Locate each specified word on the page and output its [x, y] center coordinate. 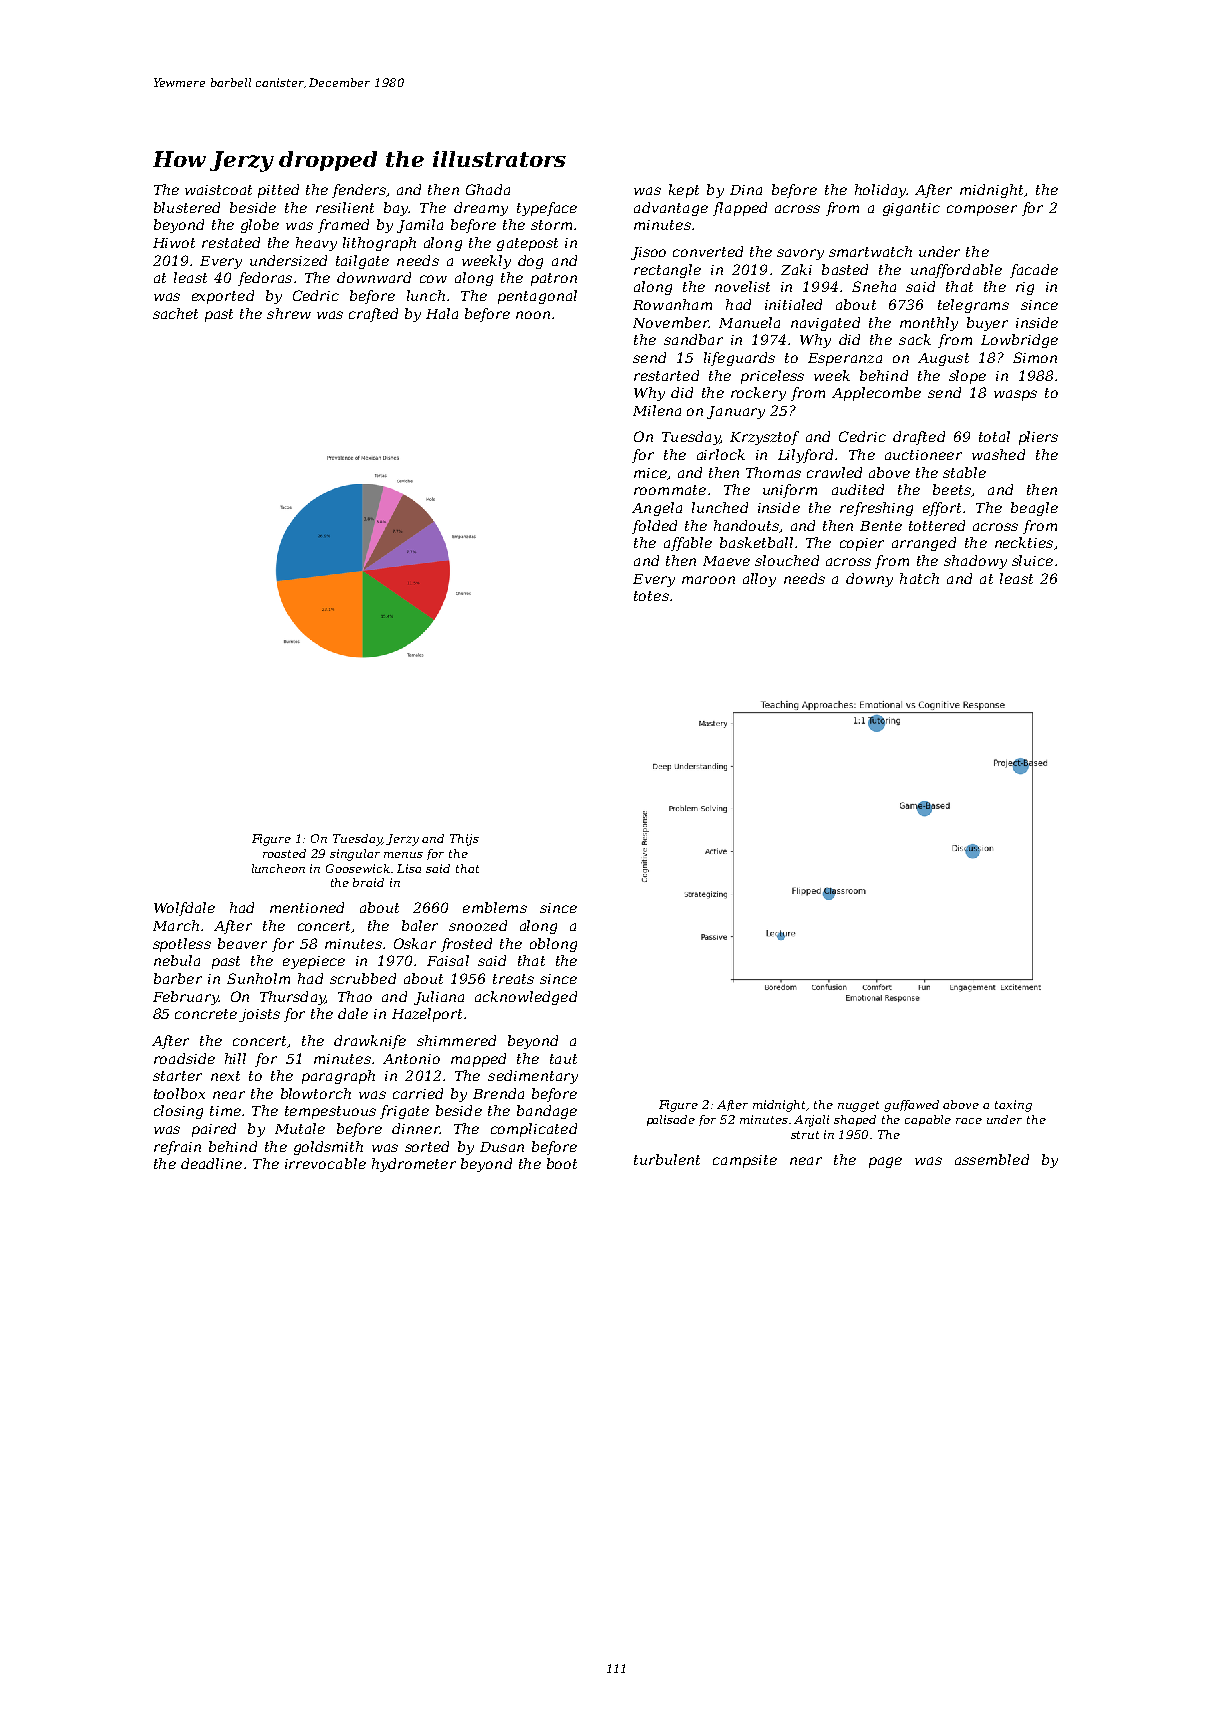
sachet [175, 313]
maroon [708, 580]
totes [651, 596]
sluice [1032, 560]
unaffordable [956, 271]
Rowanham [672, 304]
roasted [284, 853]
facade [1034, 271]
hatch [919, 578]
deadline [211, 1163]
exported [223, 297]
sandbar [693, 339]
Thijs [464, 840]
